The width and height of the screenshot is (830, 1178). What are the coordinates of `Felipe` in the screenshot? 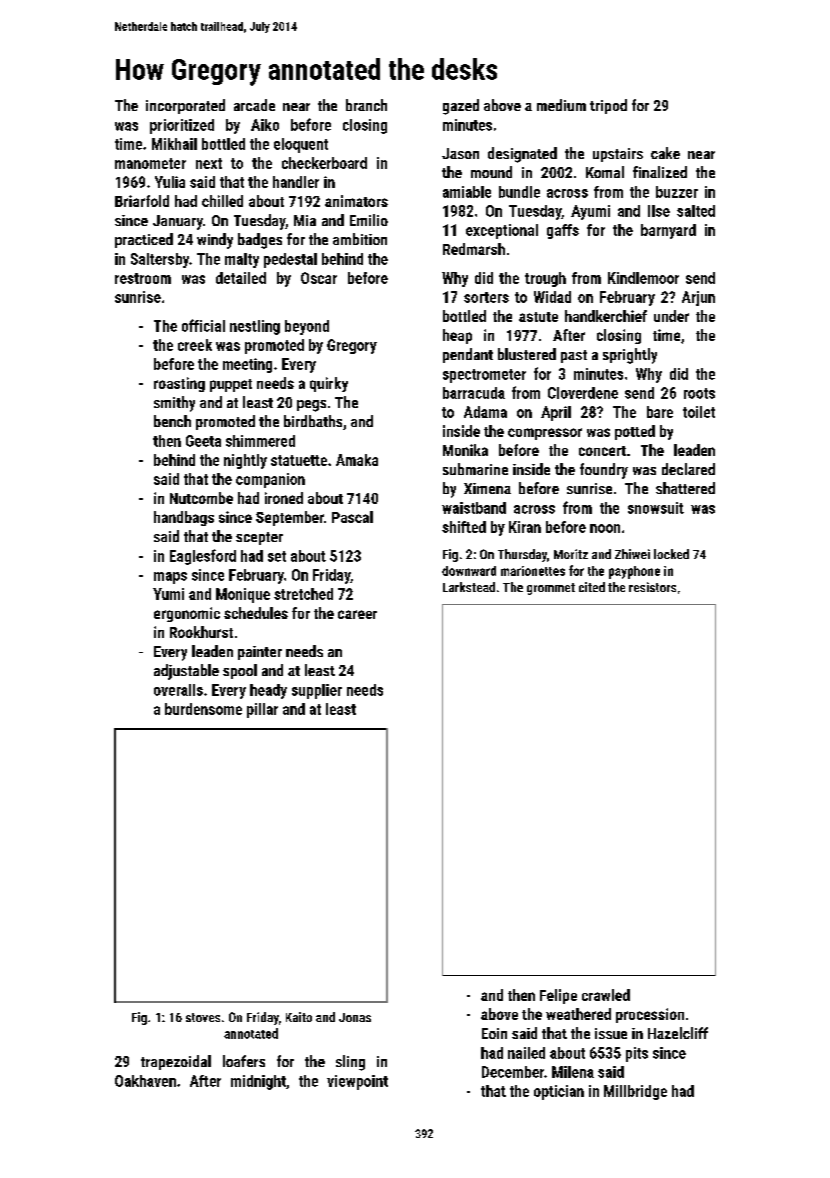 It's located at (558, 996).
